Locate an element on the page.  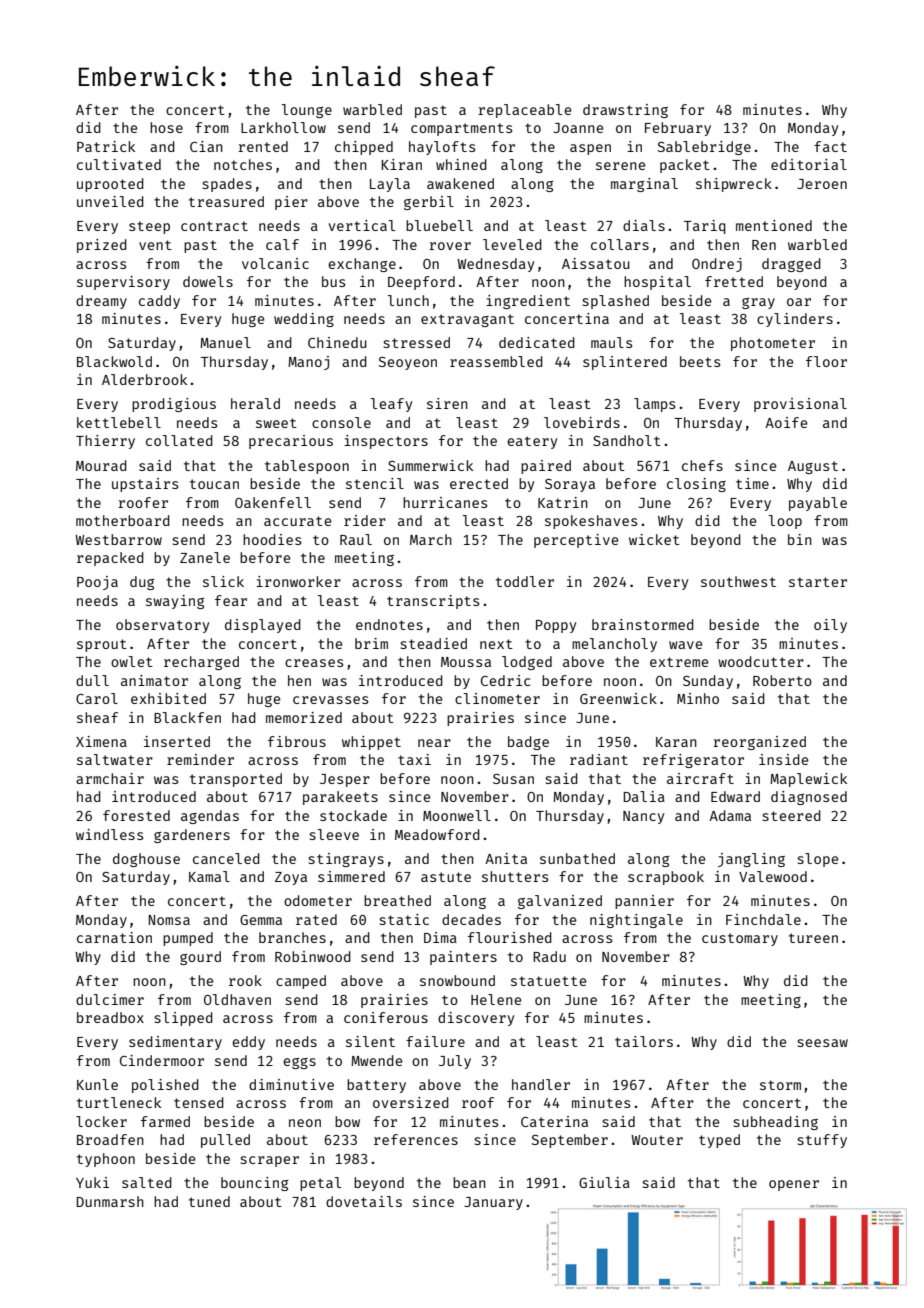
replaceable is located at coordinates (524, 111).
